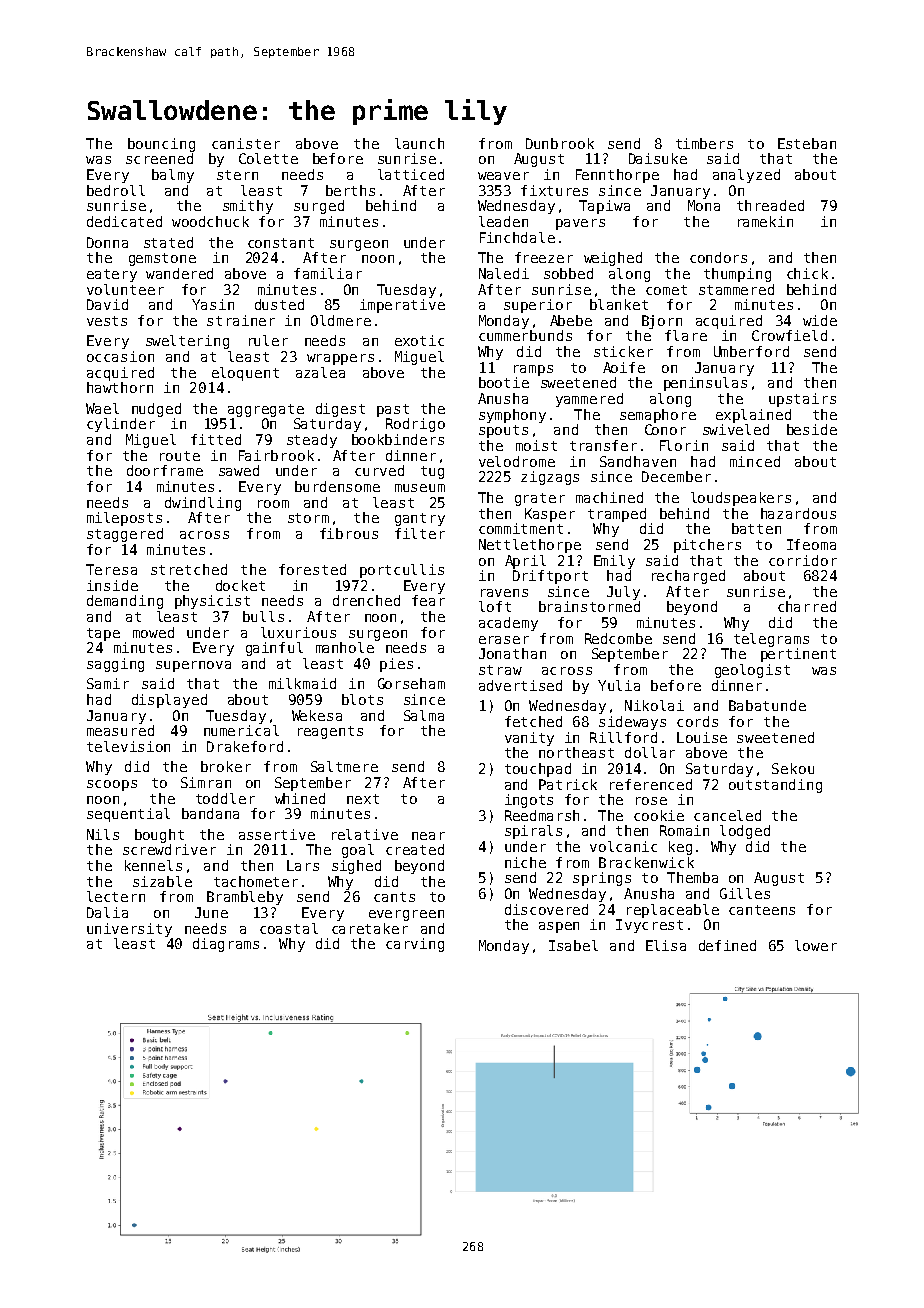 Image resolution: width=924 pixels, height=1308 pixels. What do you see at coordinates (116, 190) in the screenshot?
I see `bedroll` at bounding box center [116, 190].
